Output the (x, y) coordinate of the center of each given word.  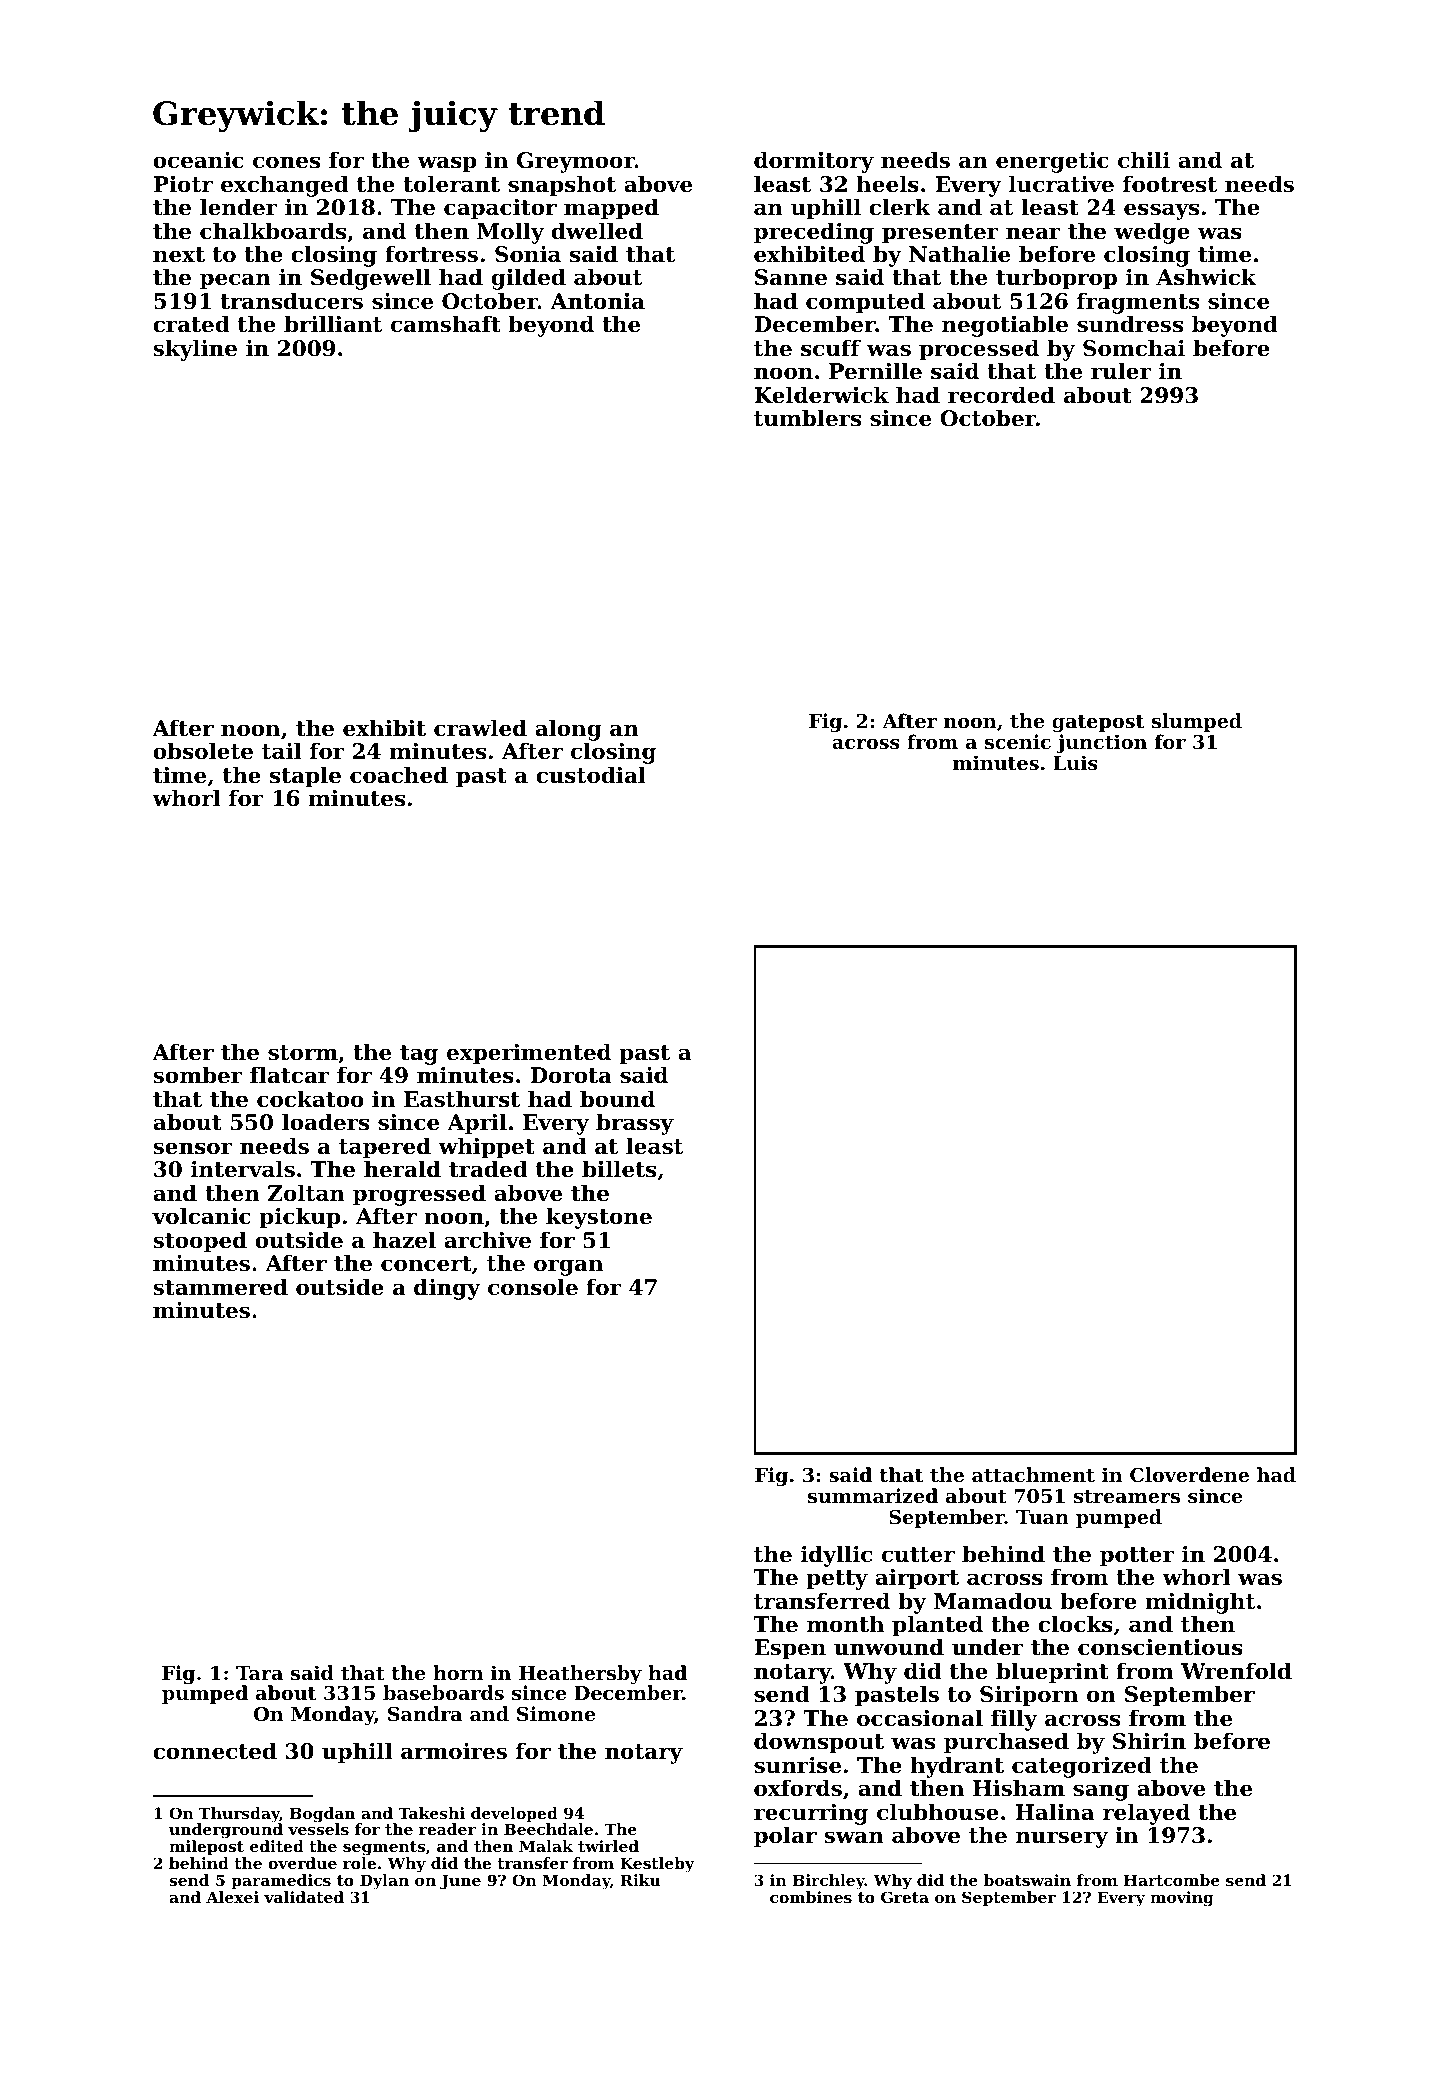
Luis (1075, 763)
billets (619, 1169)
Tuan (1042, 1517)
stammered (220, 1287)
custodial (591, 775)
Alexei (232, 1897)
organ (568, 1267)
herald (402, 1169)
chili (1144, 160)
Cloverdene (1189, 1474)
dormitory (814, 162)
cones (286, 162)
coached (399, 775)
